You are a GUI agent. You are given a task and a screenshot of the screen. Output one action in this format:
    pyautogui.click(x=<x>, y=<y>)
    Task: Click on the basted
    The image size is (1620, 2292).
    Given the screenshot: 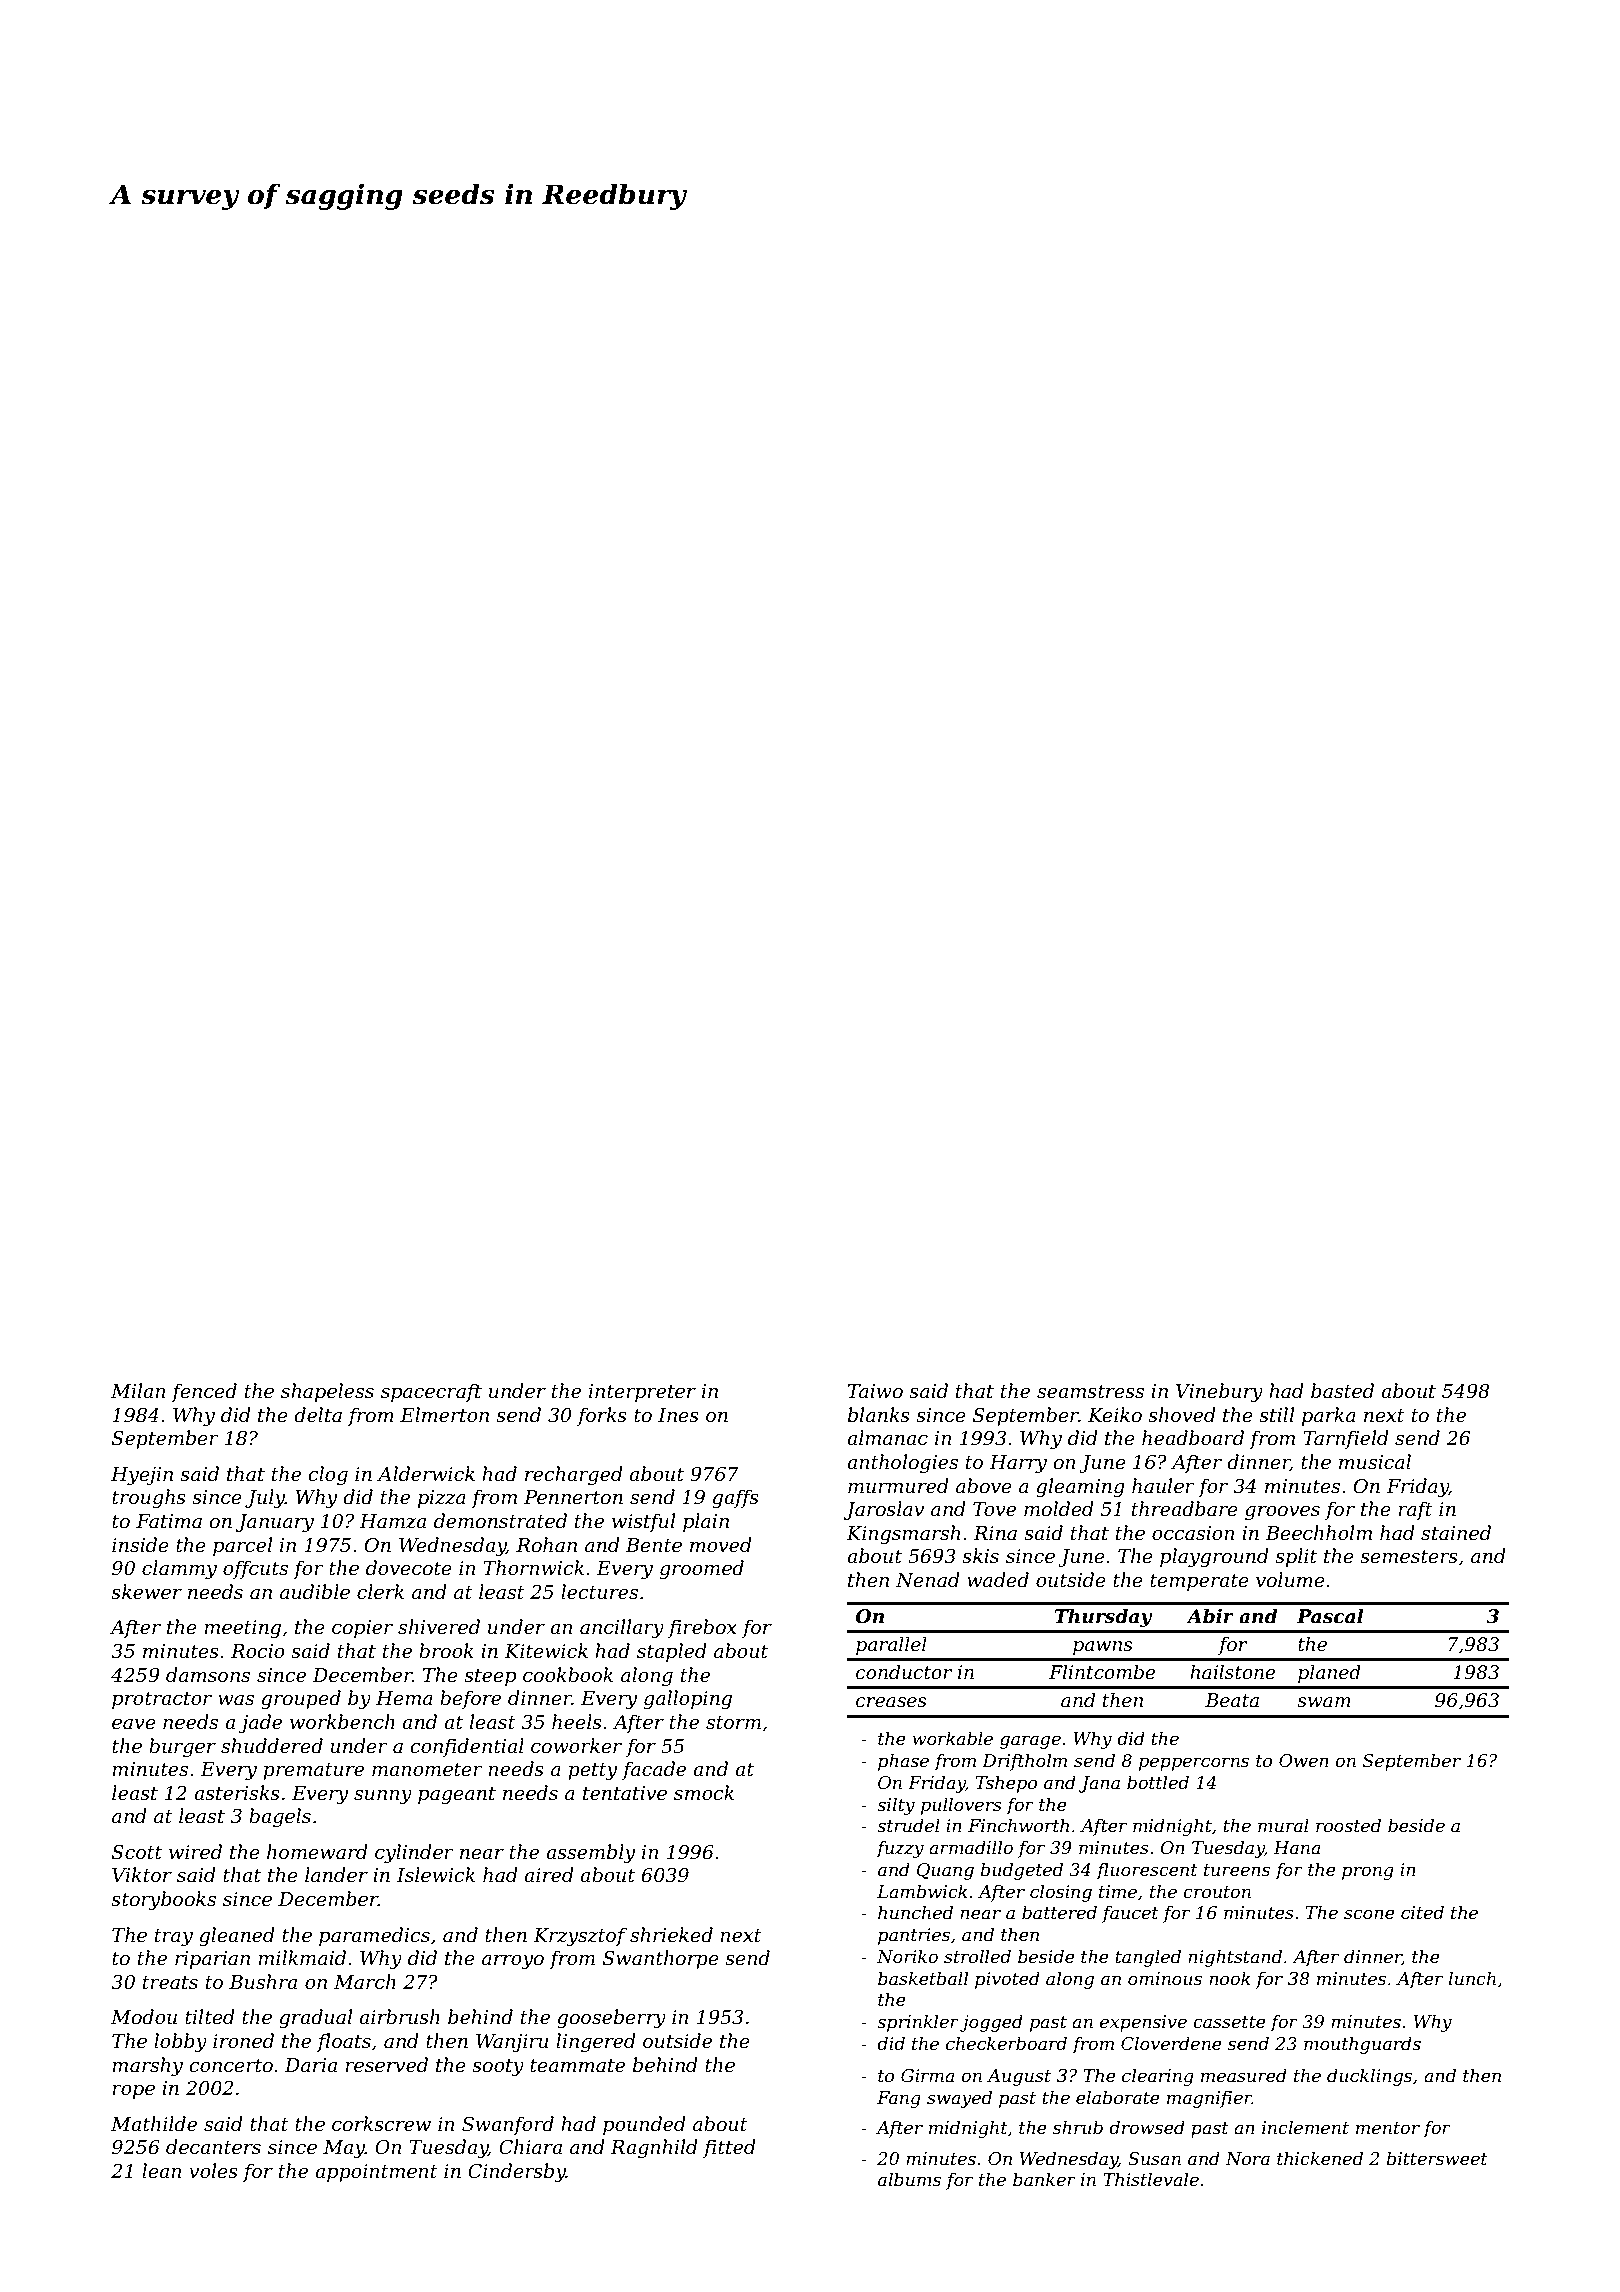 What is the action you would take?
    pyautogui.click(x=1342, y=1391)
